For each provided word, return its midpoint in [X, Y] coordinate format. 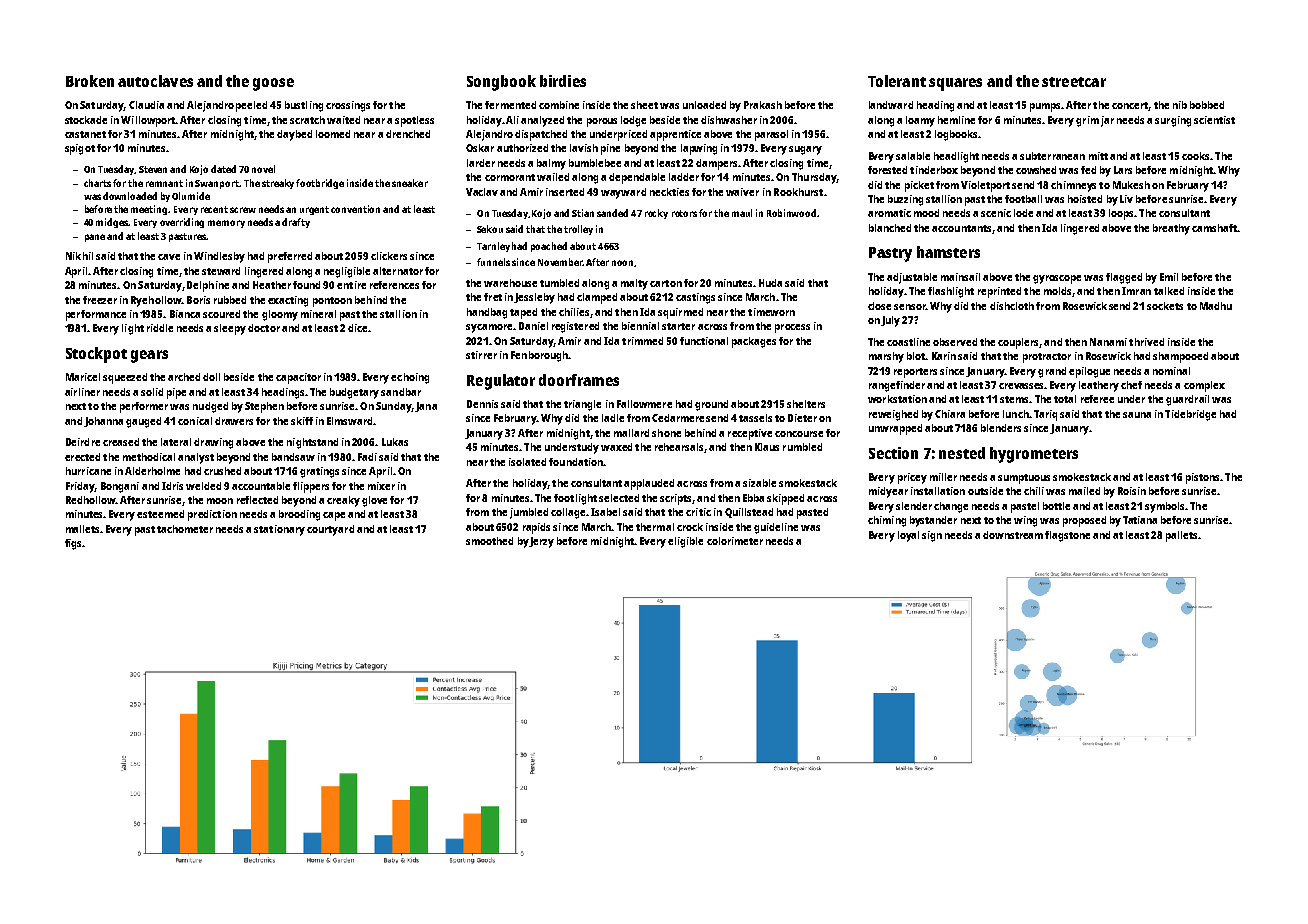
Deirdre [83, 442]
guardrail [1187, 400]
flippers [311, 487]
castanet [85, 134]
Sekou [490, 229]
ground [711, 405]
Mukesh [1131, 185]
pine [610, 149]
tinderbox [934, 170]
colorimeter [735, 541]
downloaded [130, 196]
